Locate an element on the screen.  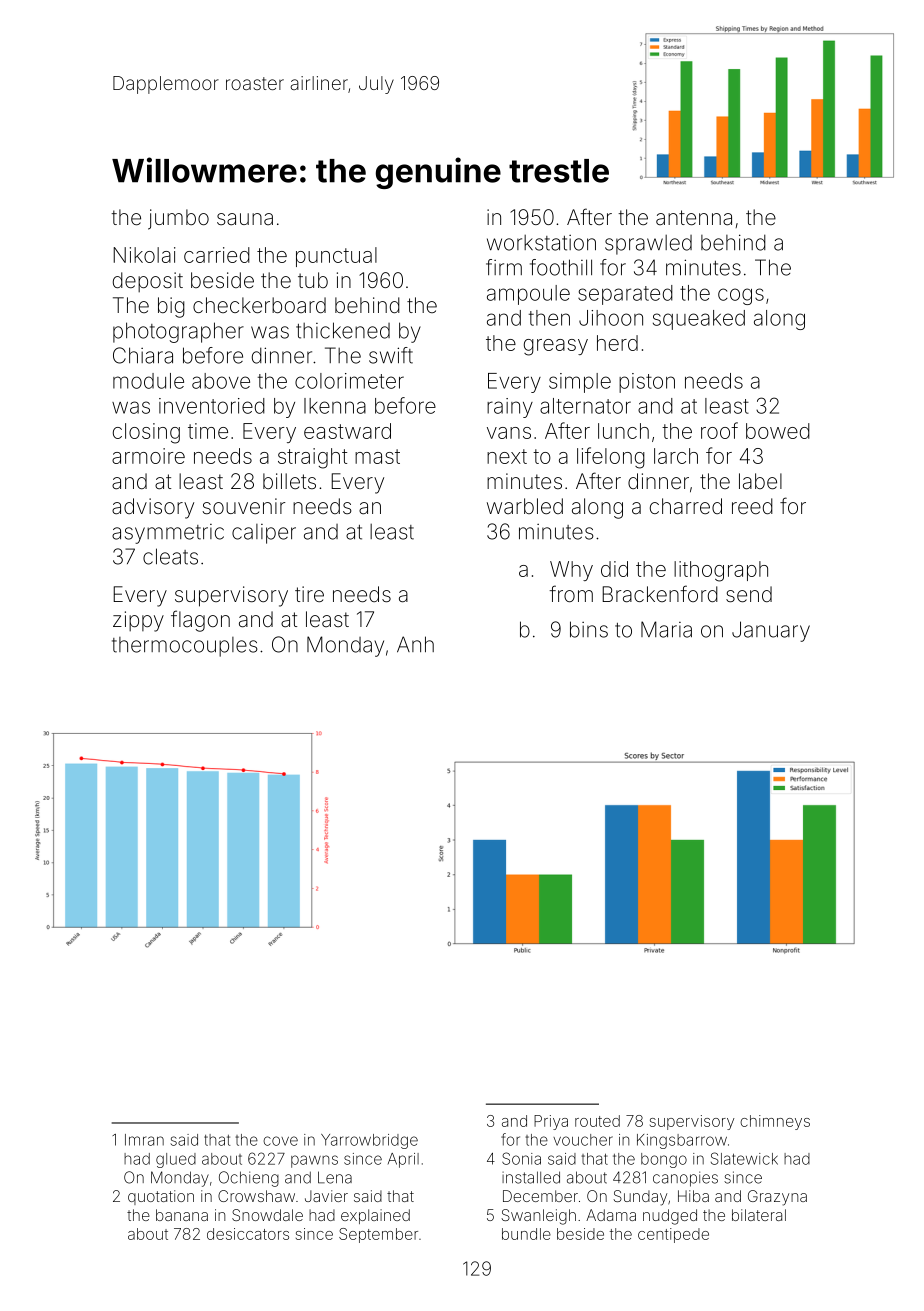
Maria is located at coordinates (666, 629).
